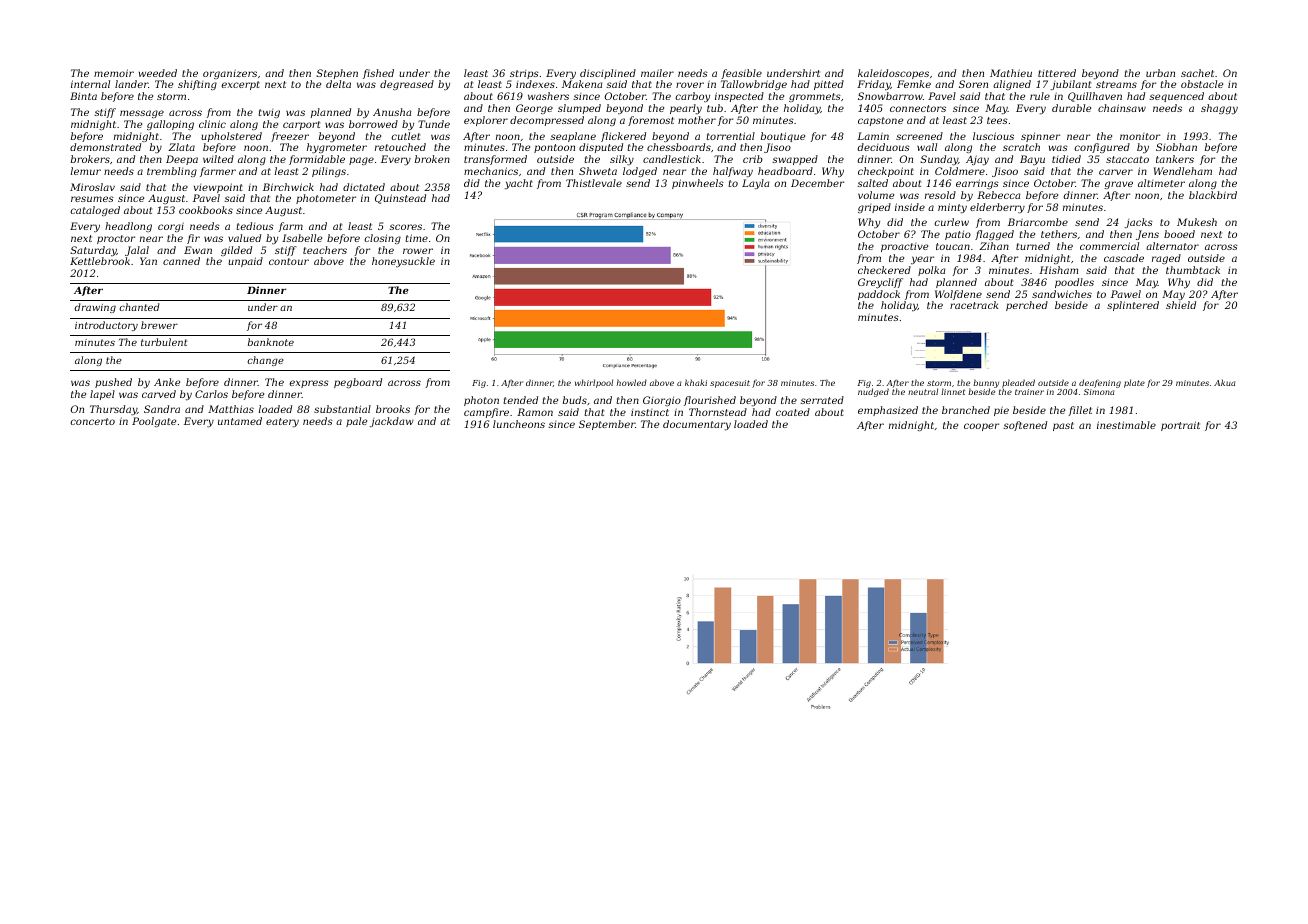 This screenshot has height=924, width=1308. Describe the element at coordinates (742, 74) in the screenshot. I see `feasible` at that location.
